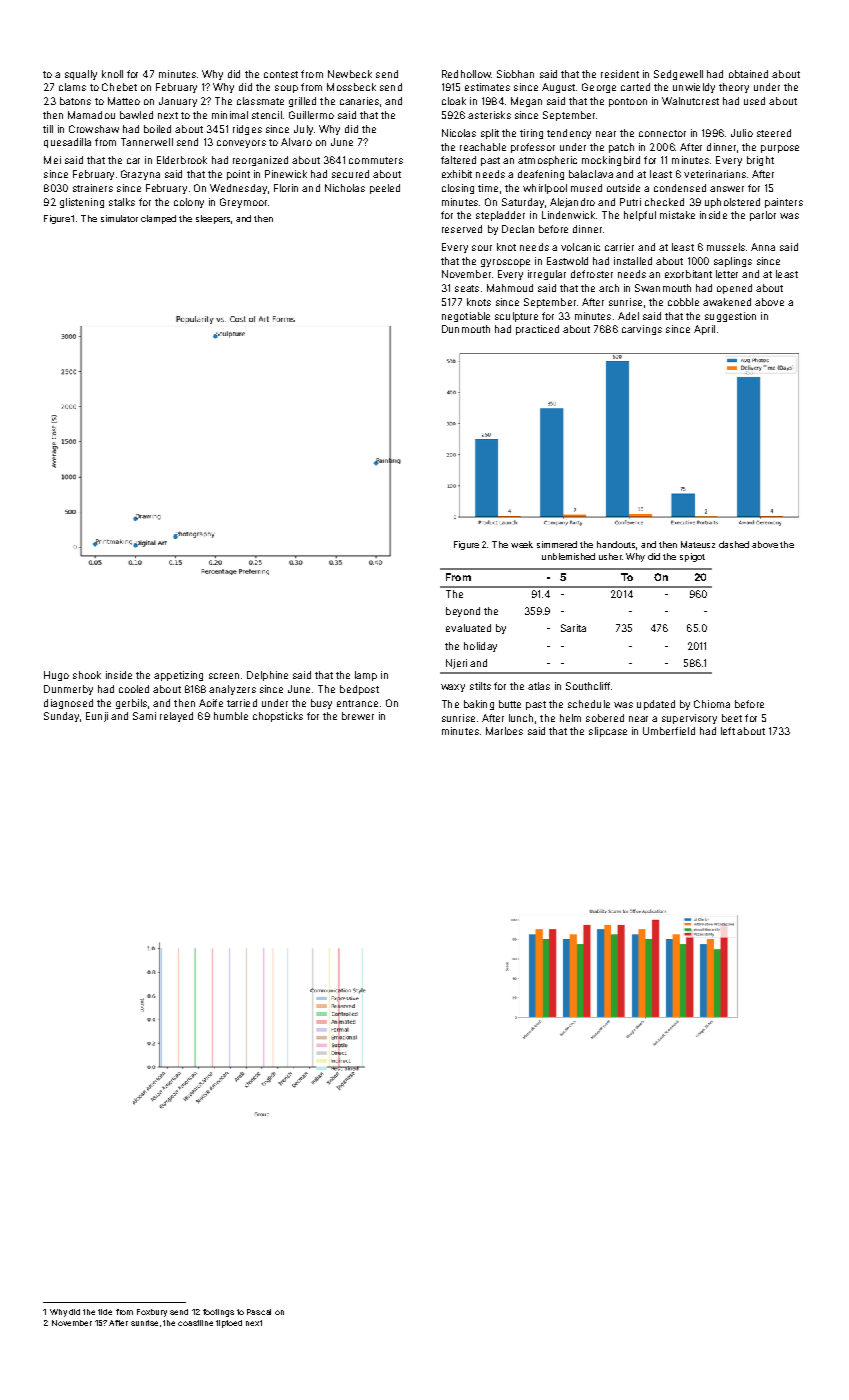 The image size is (849, 1400). Describe the element at coordinates (119, 218) in the page. I see `simulator` at that location.
